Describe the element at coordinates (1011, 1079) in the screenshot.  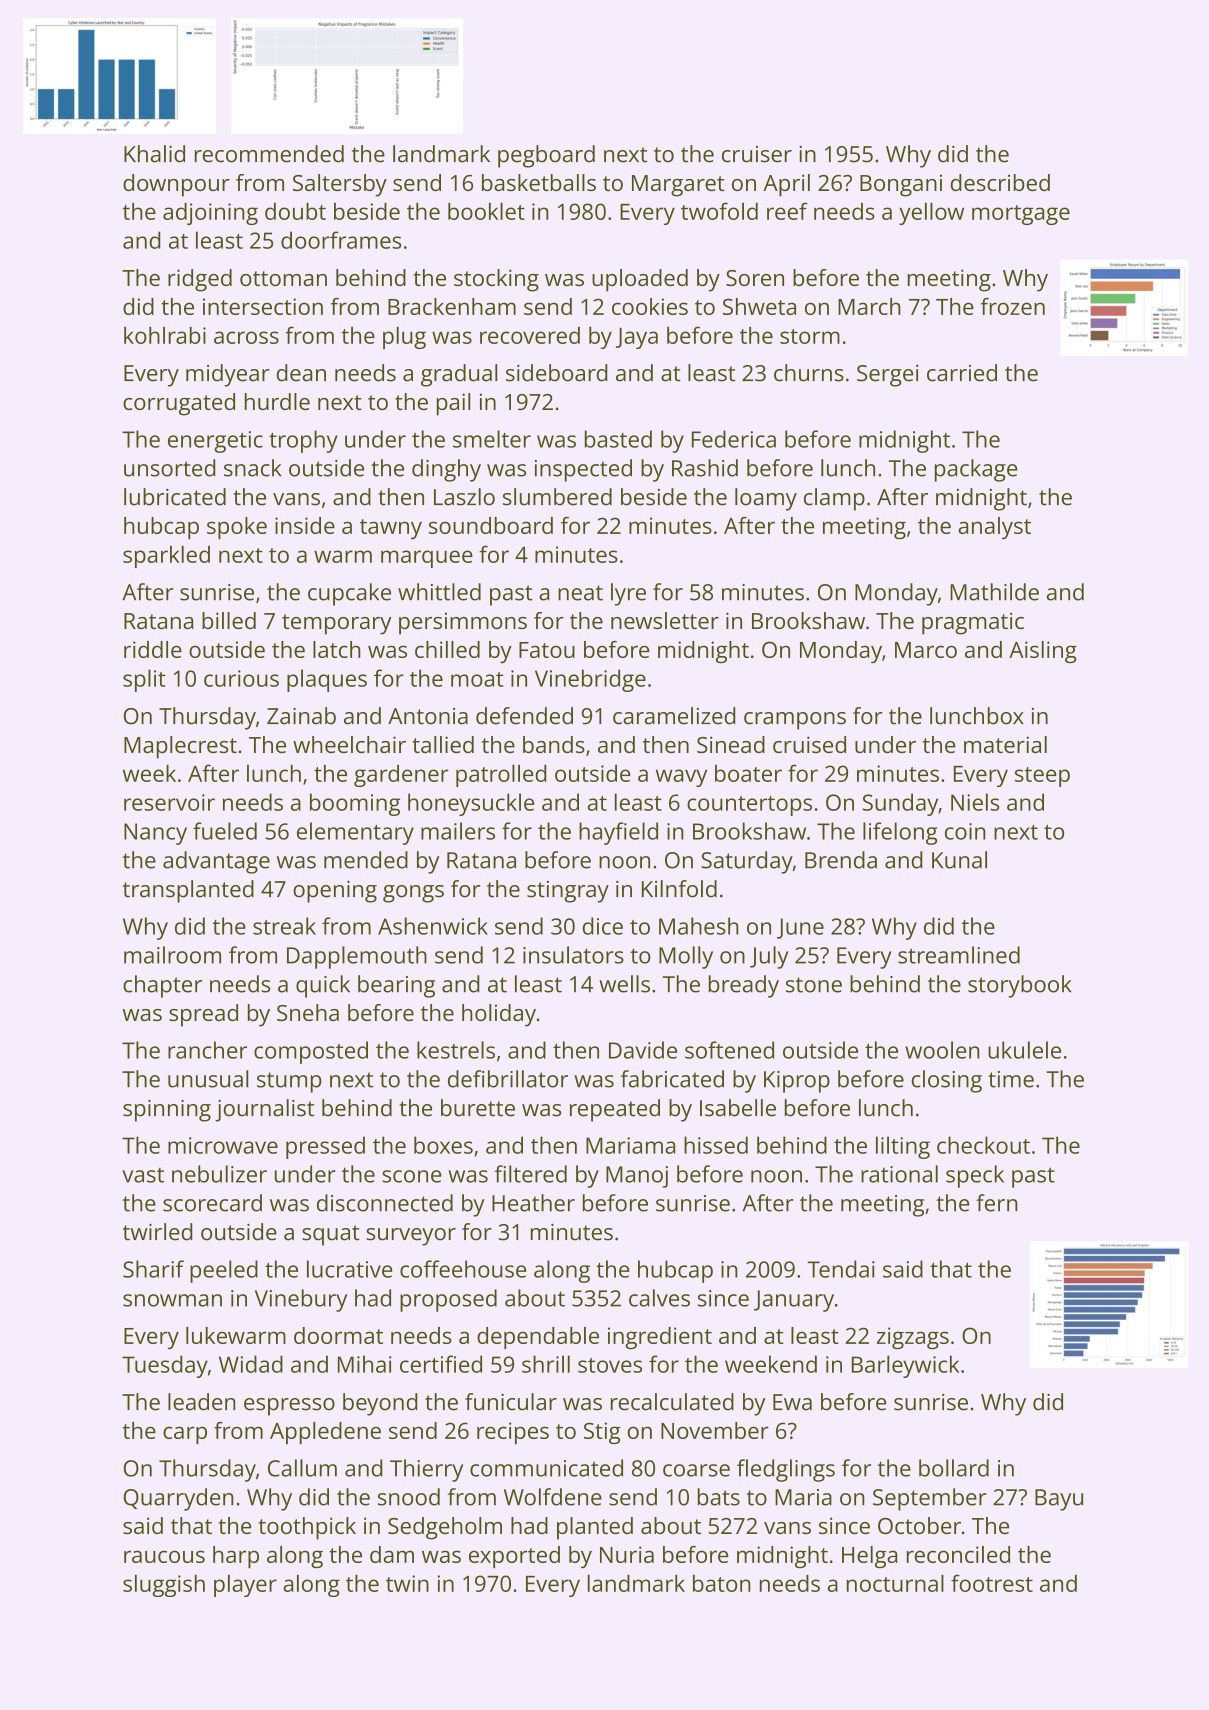
I see `time` at that location.
